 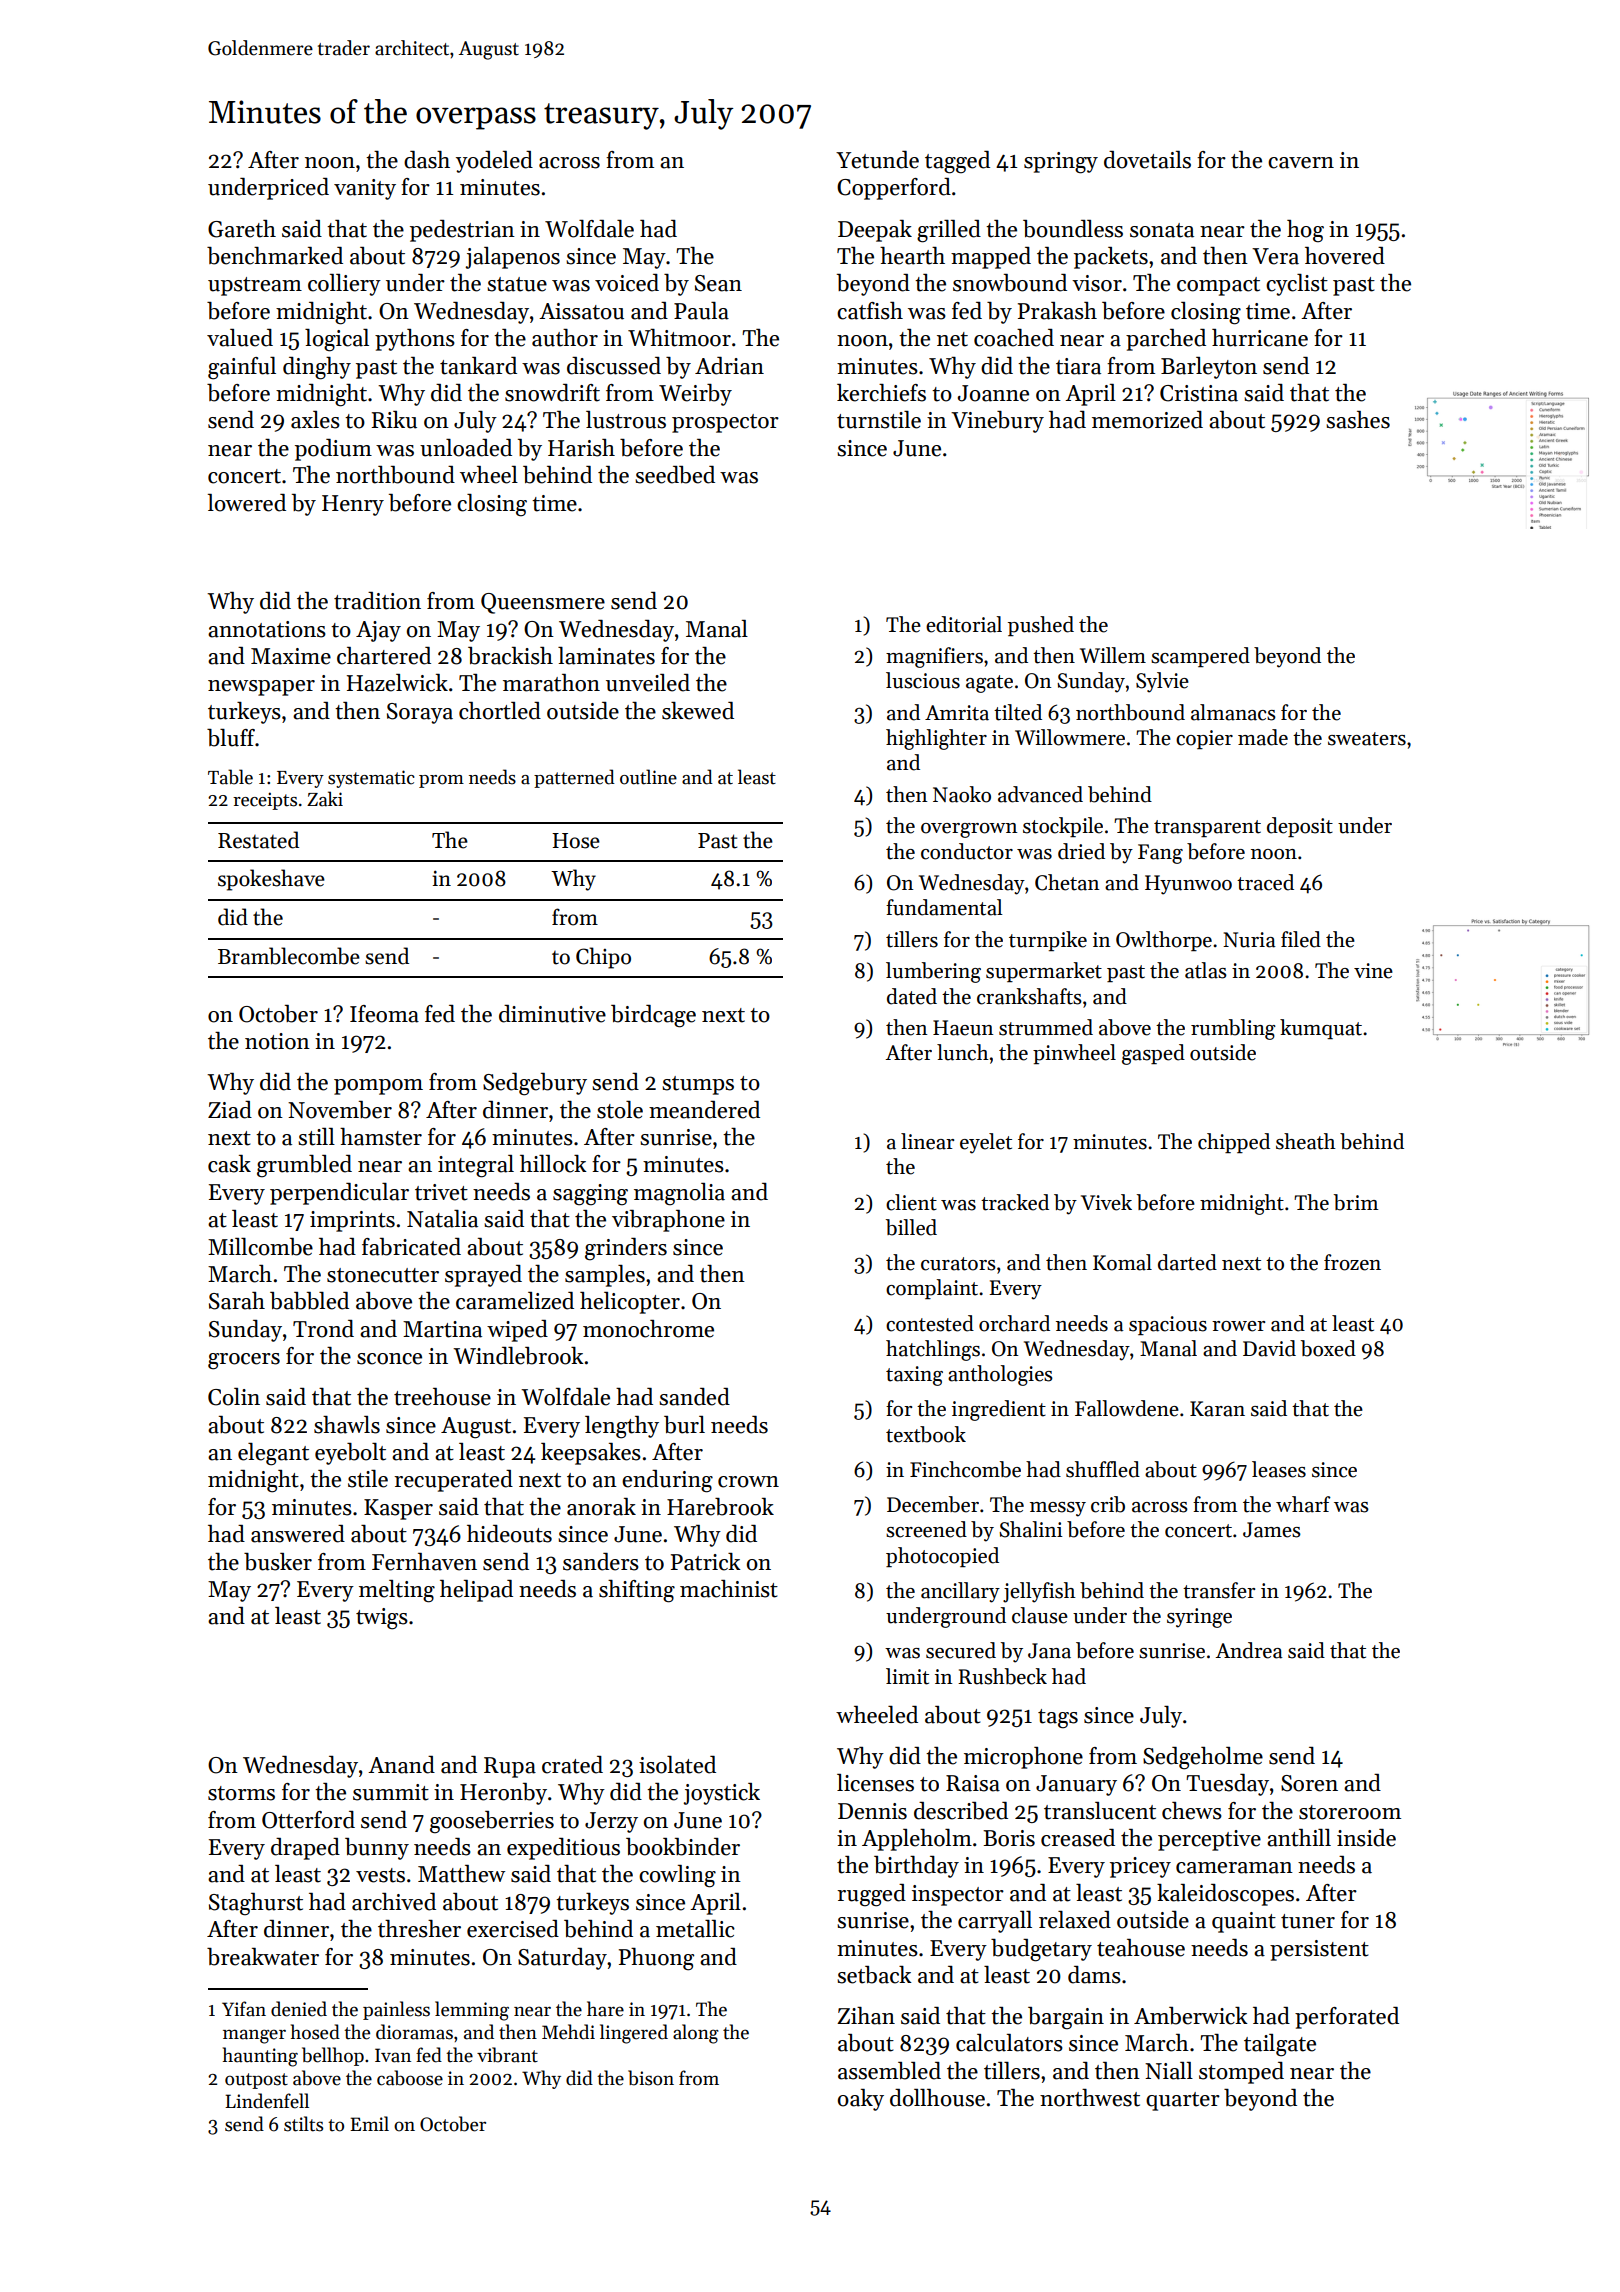 What do you see at coordinates (389, 1359) in the document?
I see `sconce` at bounding box center [389, 1359].
